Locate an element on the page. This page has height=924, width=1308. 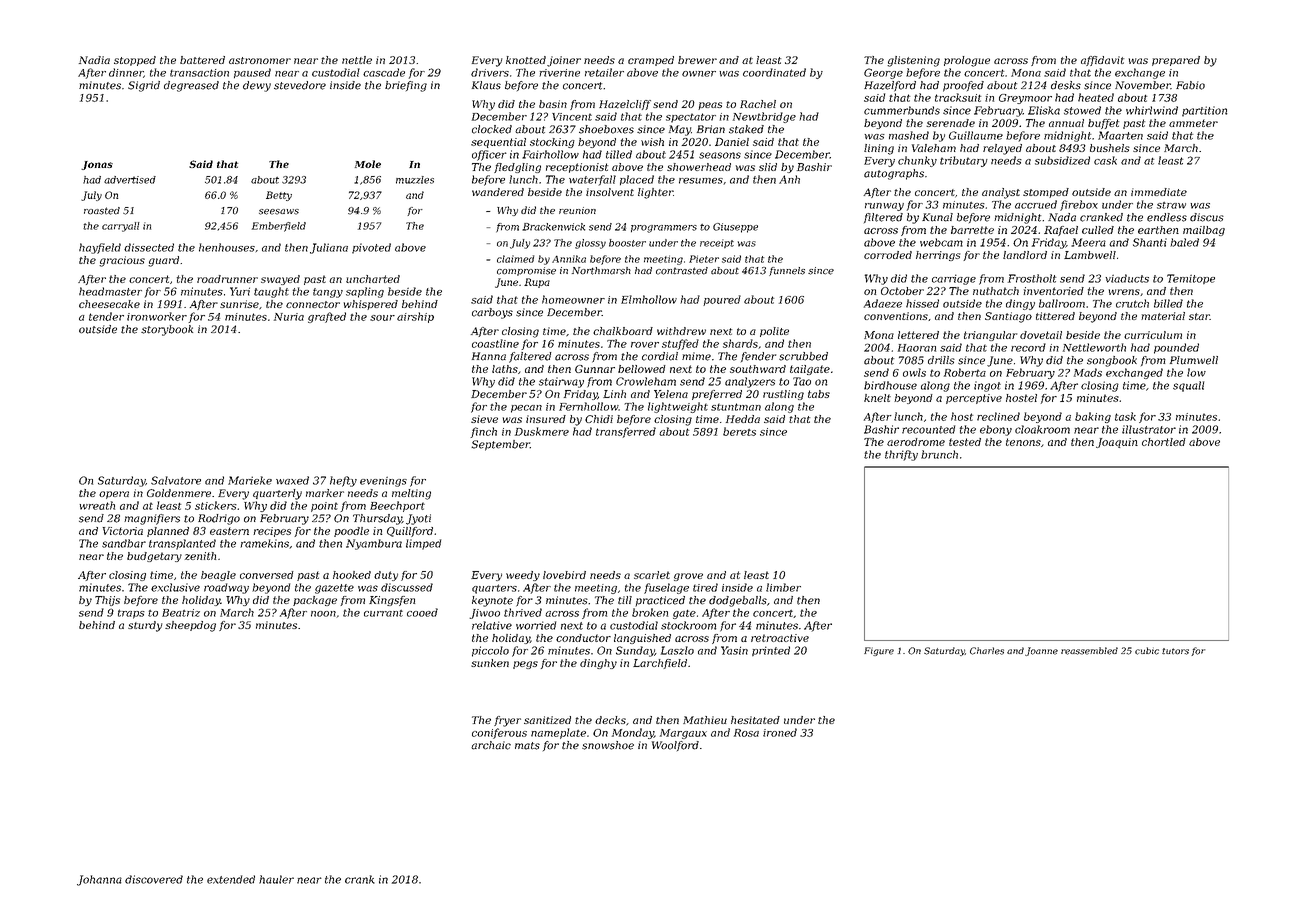
swayed is located at coordinates (280, 280).
